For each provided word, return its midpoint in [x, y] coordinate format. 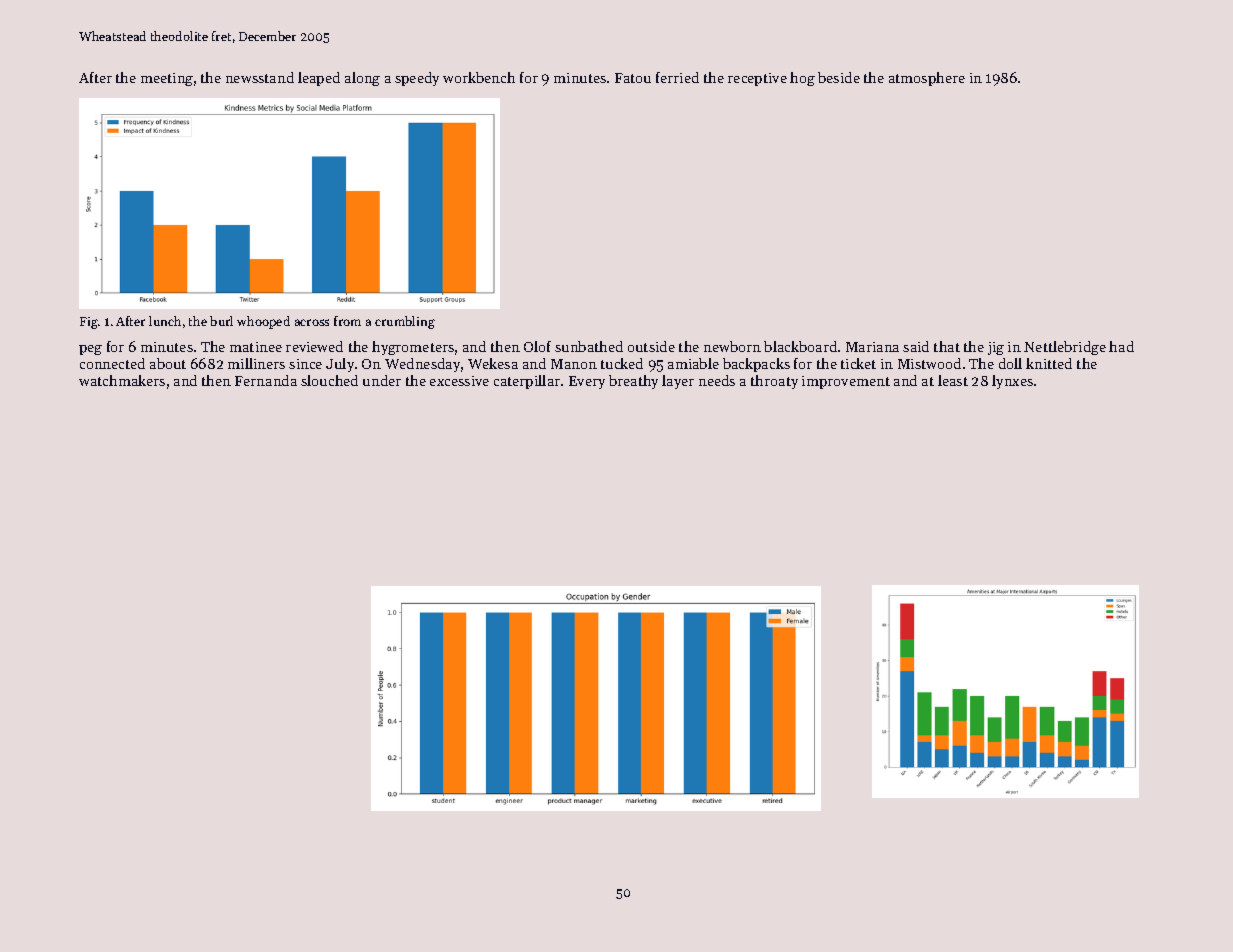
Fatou [633, 78]
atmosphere [927, 79]
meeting [167, 79]
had [1121, 346]
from [347, 321]
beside [839, 77]
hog [802, 79]
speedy [417, 79]
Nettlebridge [1065, 348]
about [168, 363]
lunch [165, 321]
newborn [732, 346]
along [362, 79]
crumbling [405, 322]
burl [221, 321]
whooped [263, 322]
